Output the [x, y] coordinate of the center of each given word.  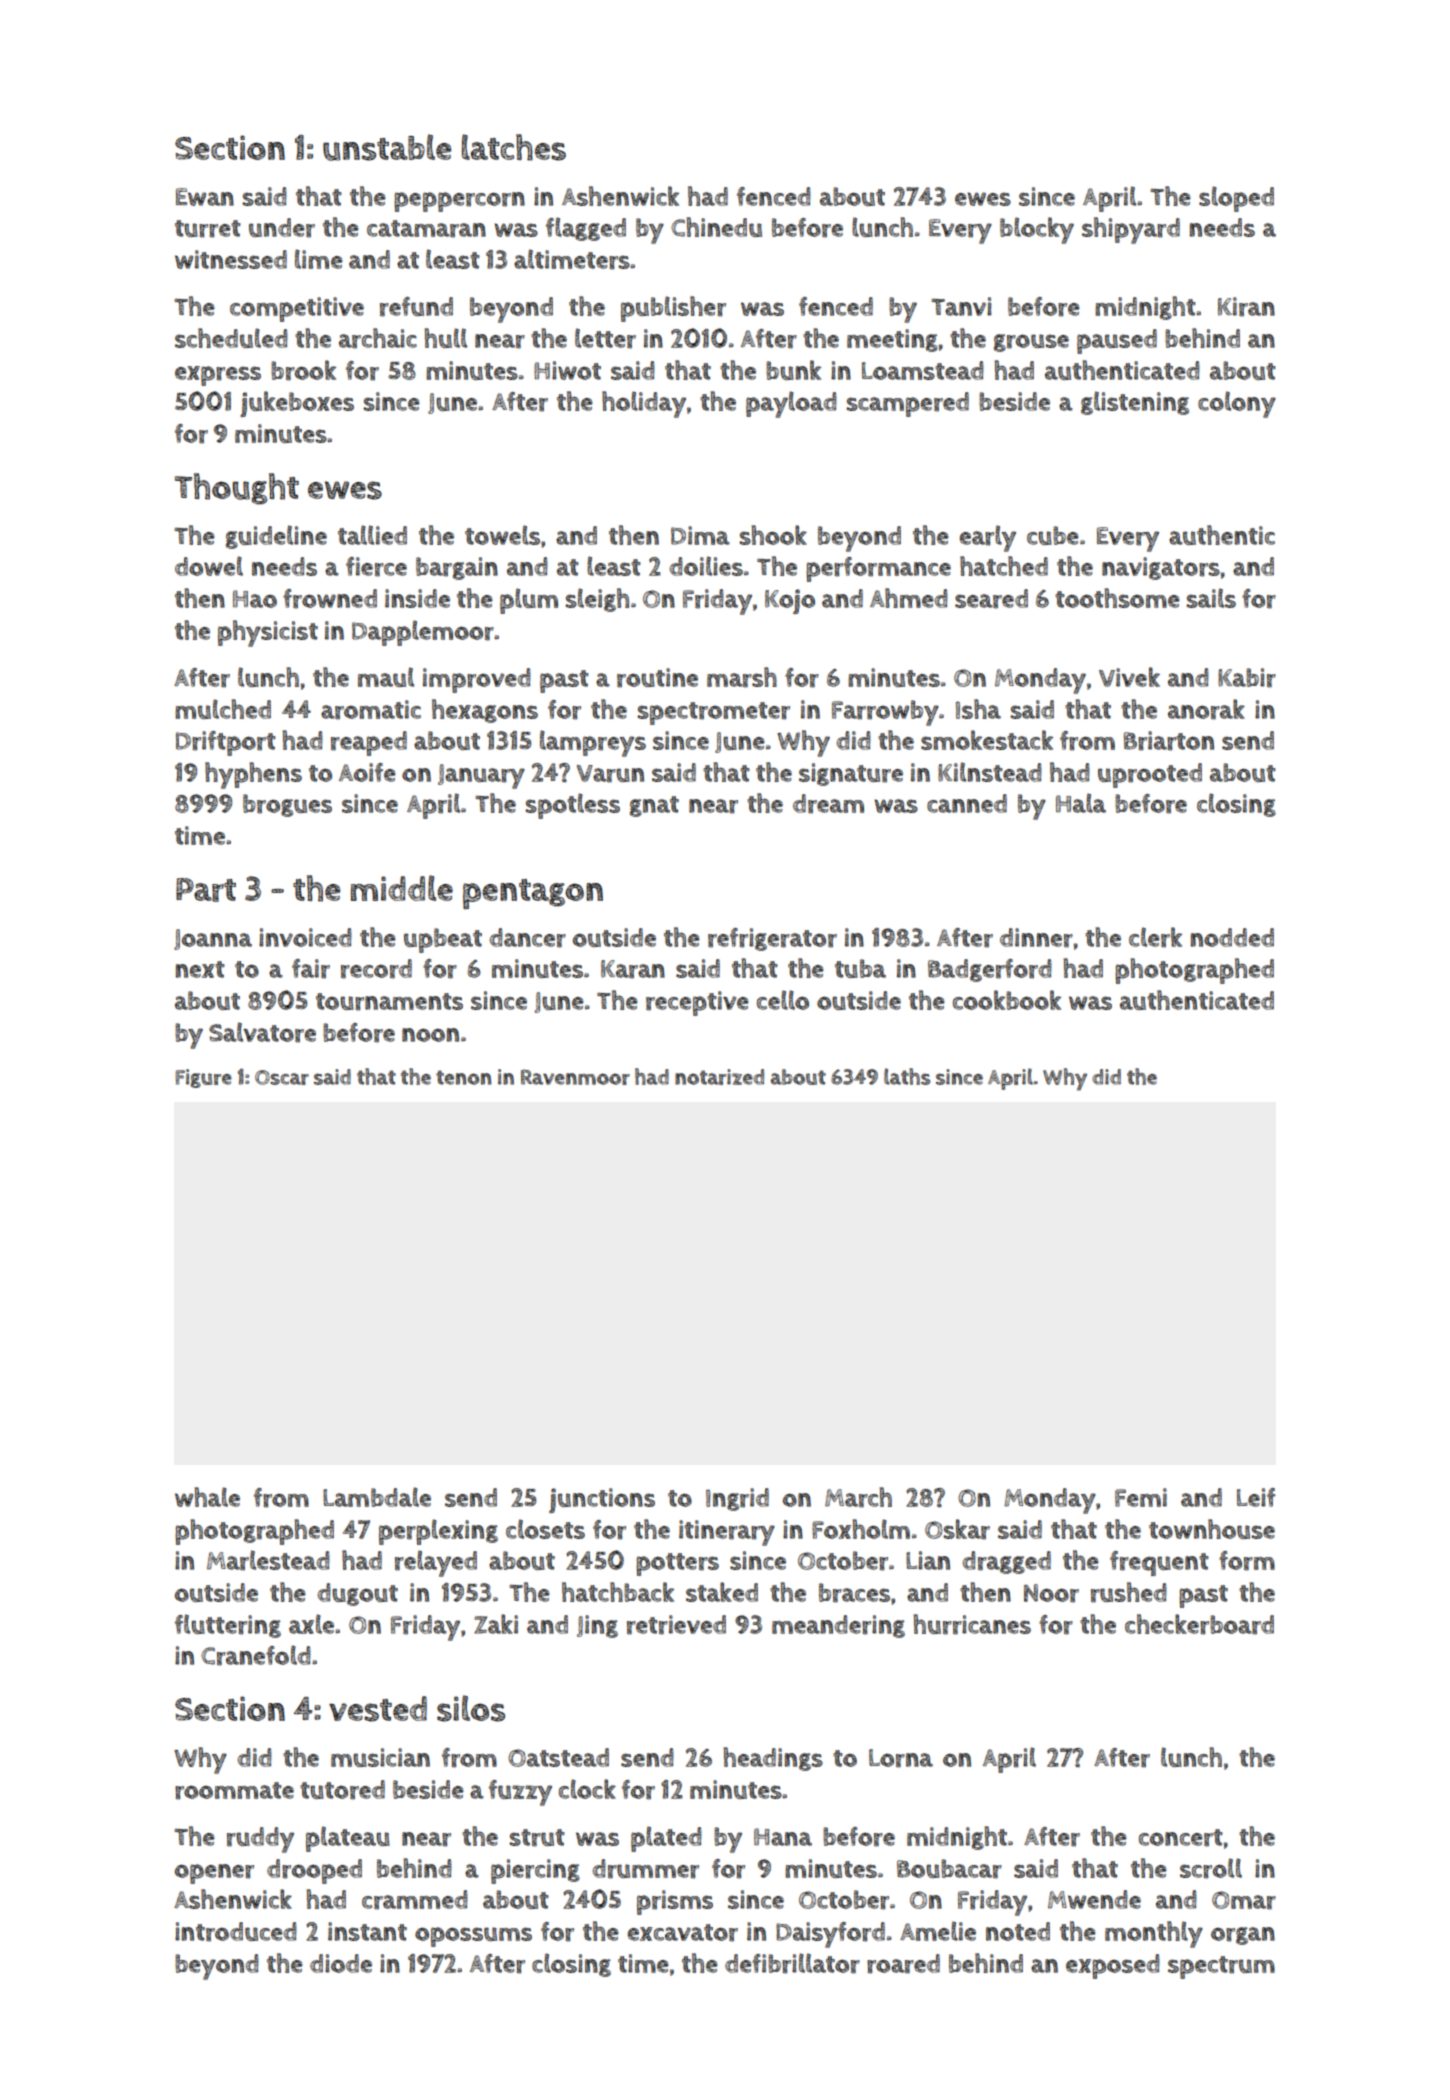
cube [1053, 535]
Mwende [1094, 1899]
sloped [1236, 199]
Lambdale [377, 1497]
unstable [387, 147]
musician [380, 1757]
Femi [1141, 1497]
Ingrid [737, 1499]
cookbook [1007, 1000]
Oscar [282, 1077]
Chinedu [716, 227]
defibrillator [792, 1963]
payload [791, 404]
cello [783, 1000]
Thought [237, 489]
